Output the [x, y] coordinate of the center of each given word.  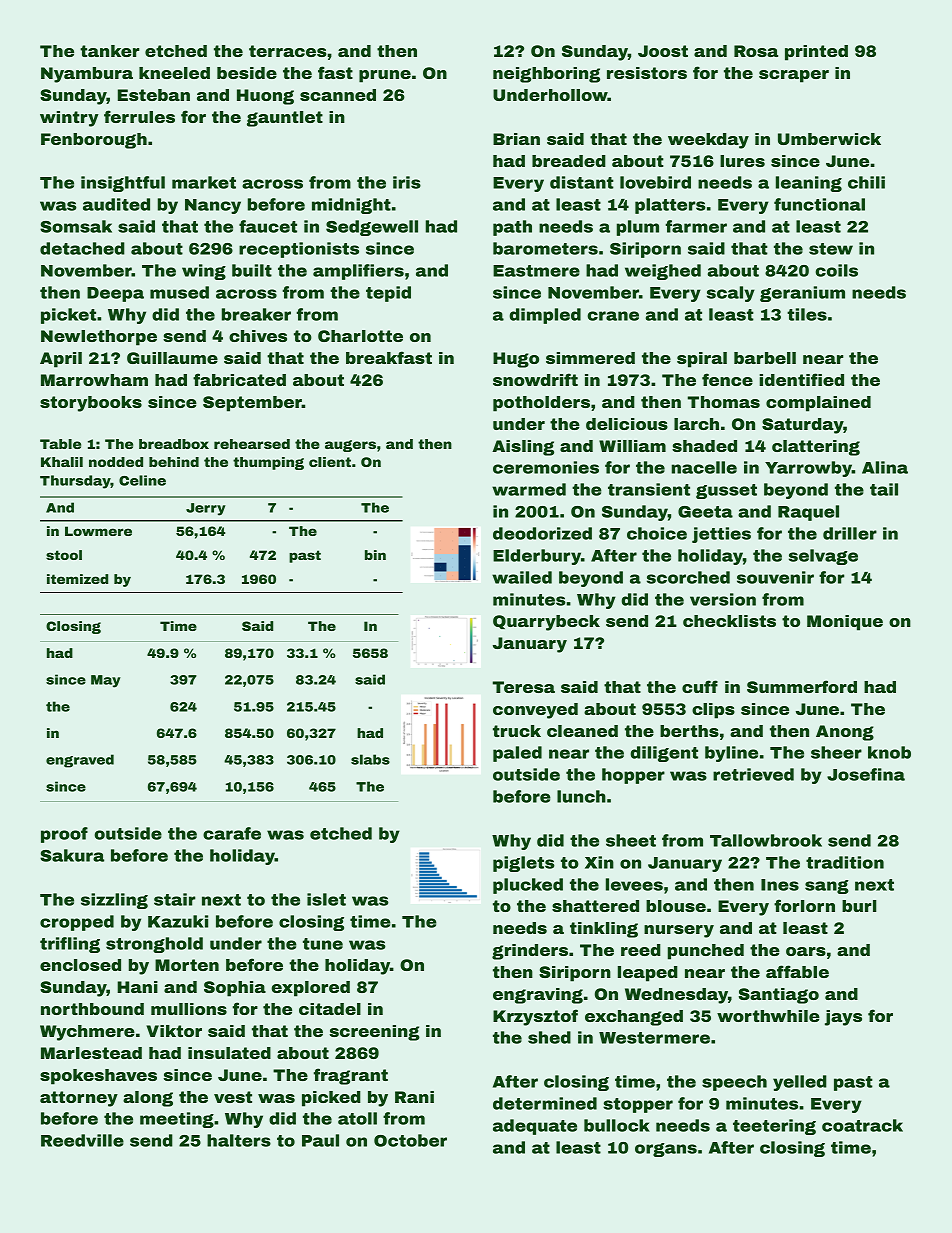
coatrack [862, 1125]
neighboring [546, 75]
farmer [696, 226]
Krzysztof [535, 1017]
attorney [79, 1099]
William [632, 446]
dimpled [545, 316]
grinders [530, 952]
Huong [265, 97]
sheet [631, 840]
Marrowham [94, 380]
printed [816, 53]
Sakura [72, 855]
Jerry [206, 509]
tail [884, 489]
